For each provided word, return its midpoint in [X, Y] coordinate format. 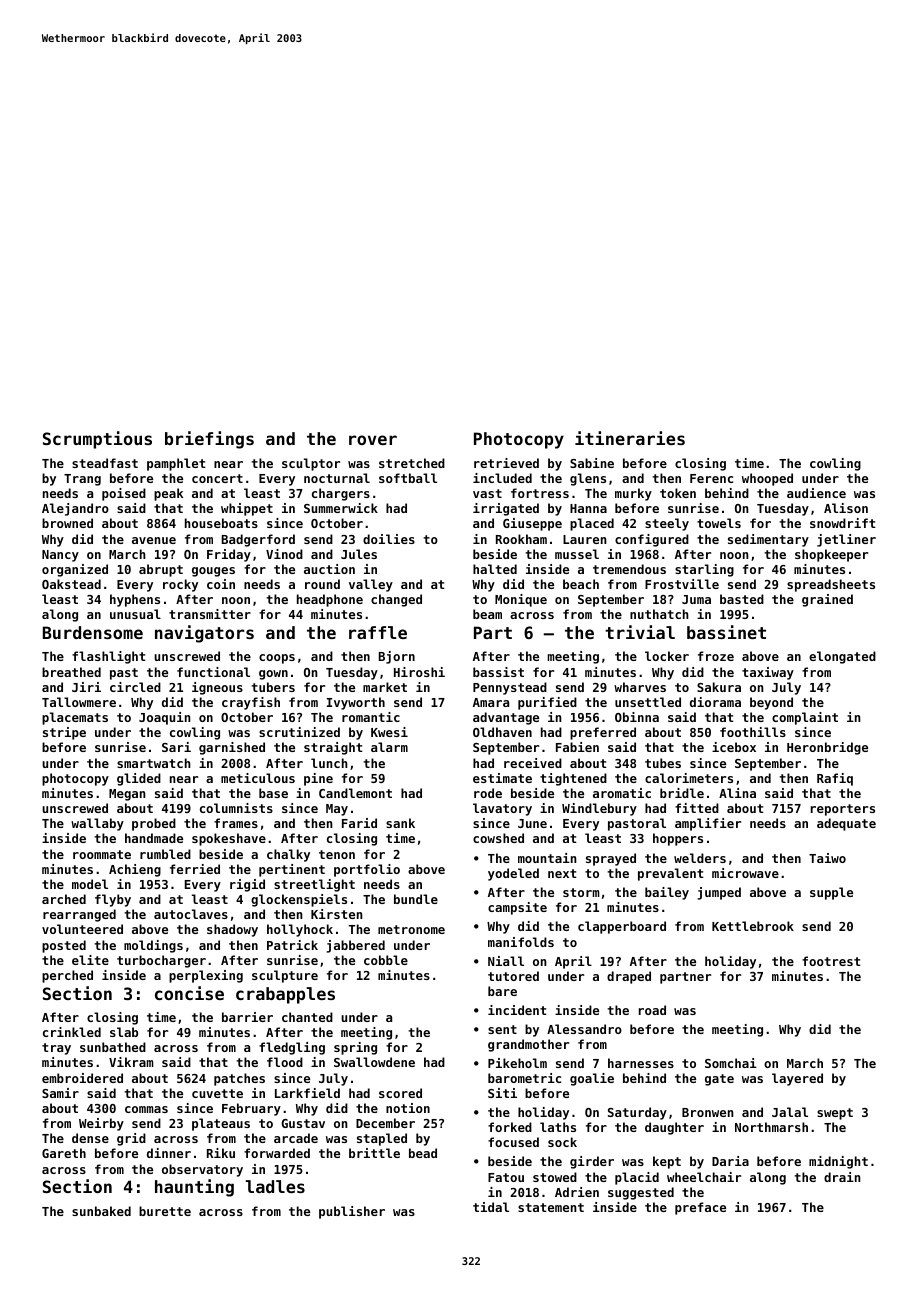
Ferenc [711, 478]
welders [700, 858]
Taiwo [827, 858]
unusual [135, 614]
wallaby [97, 824]
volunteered [82, 929]
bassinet [726, 632]
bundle [416, 899]
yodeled [513, 874]
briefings [209, 440]
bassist [498, 672]
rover [373, 440]
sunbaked [101, 1211]
